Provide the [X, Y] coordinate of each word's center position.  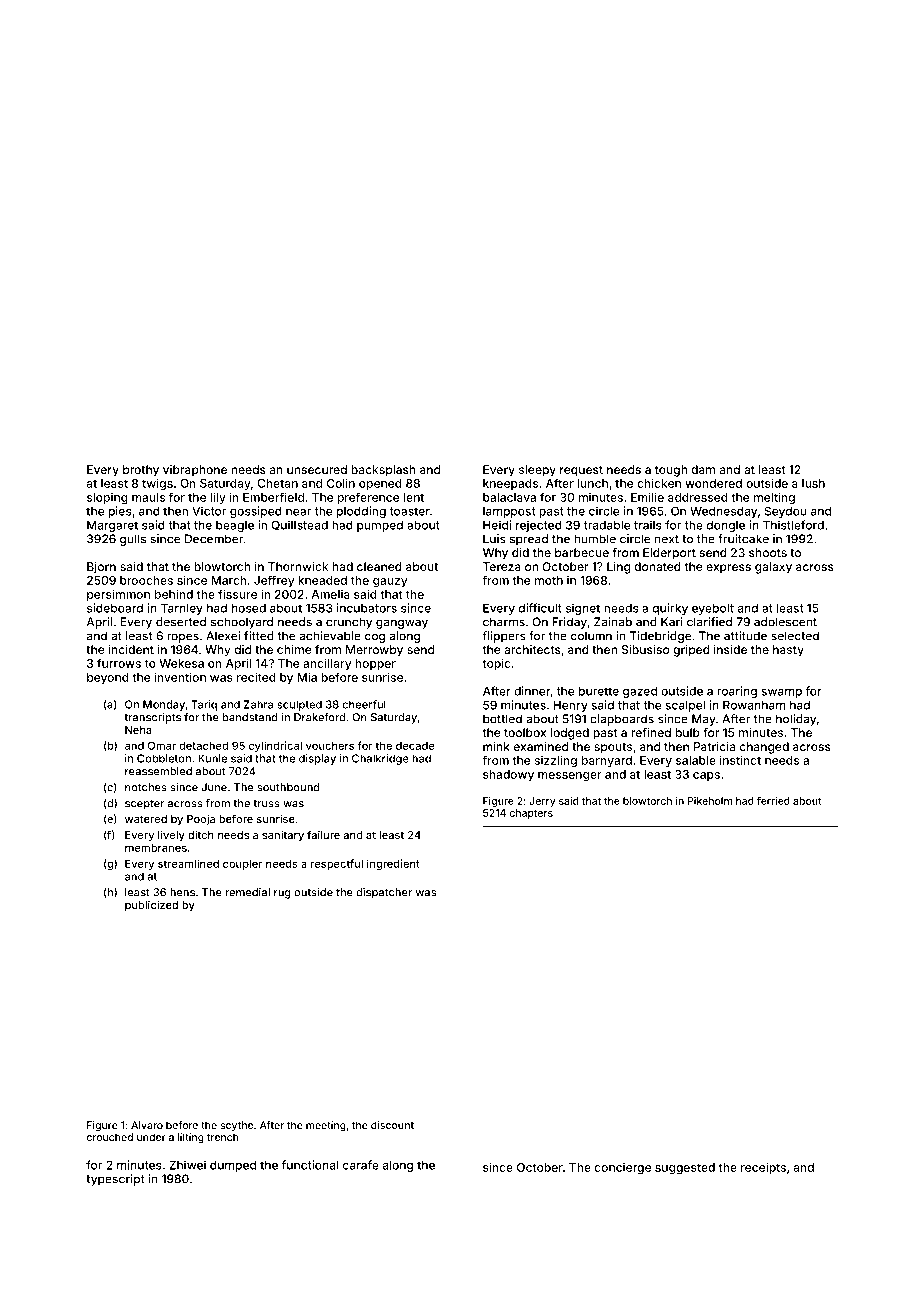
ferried [773, 801]
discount [392, 1125]
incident [131, 649]
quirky [670, 609]
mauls [148, 497]
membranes [156, 848]
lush [813, 483]
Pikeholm [710, 801]
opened [380, 484]
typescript [115, 1180]
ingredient [393, 864]
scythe [237, 1126]
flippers [504, 637]
